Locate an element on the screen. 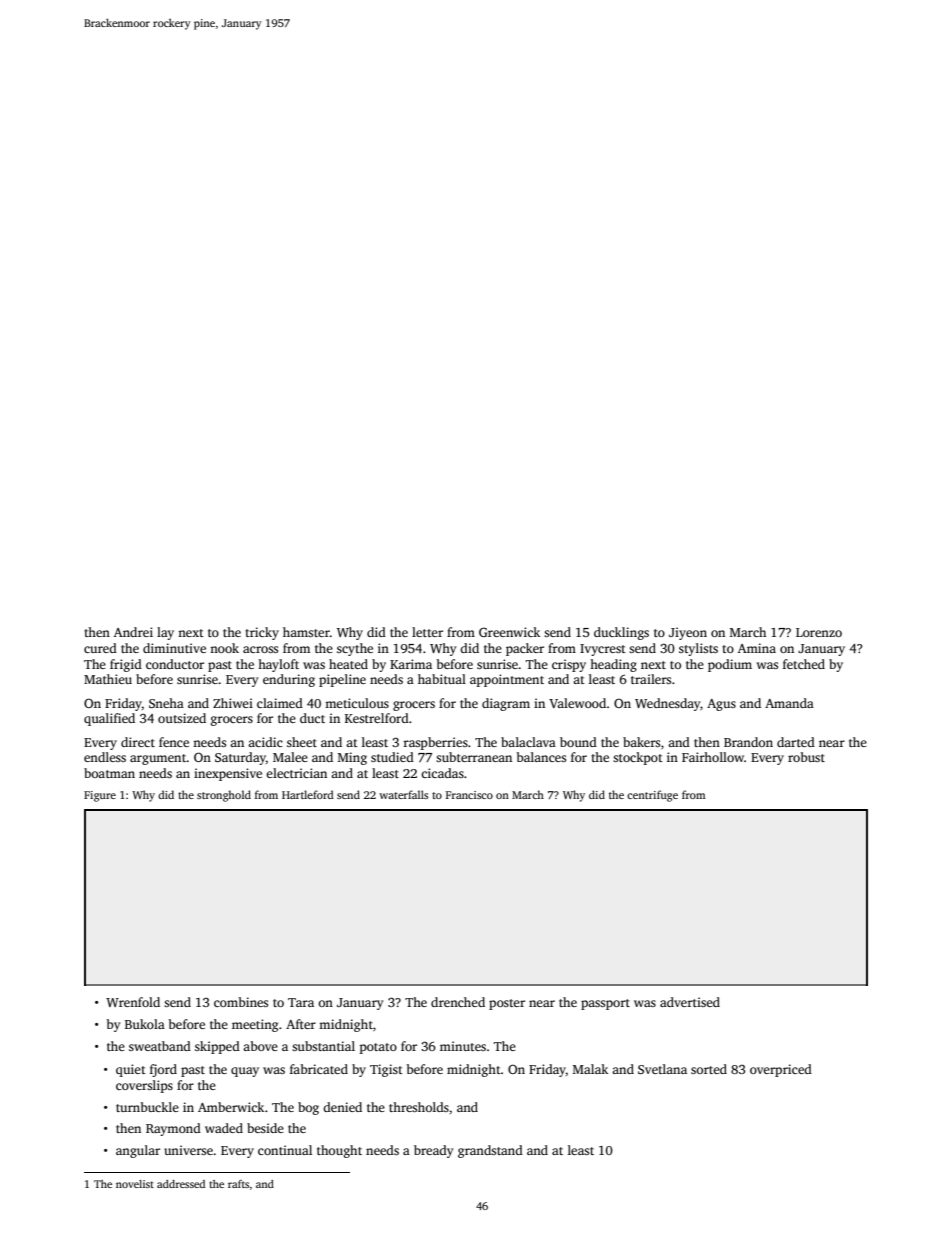 The height and width of the screenshot is (1233, 952). Jiyeon is located at coordinates (688, 633).
